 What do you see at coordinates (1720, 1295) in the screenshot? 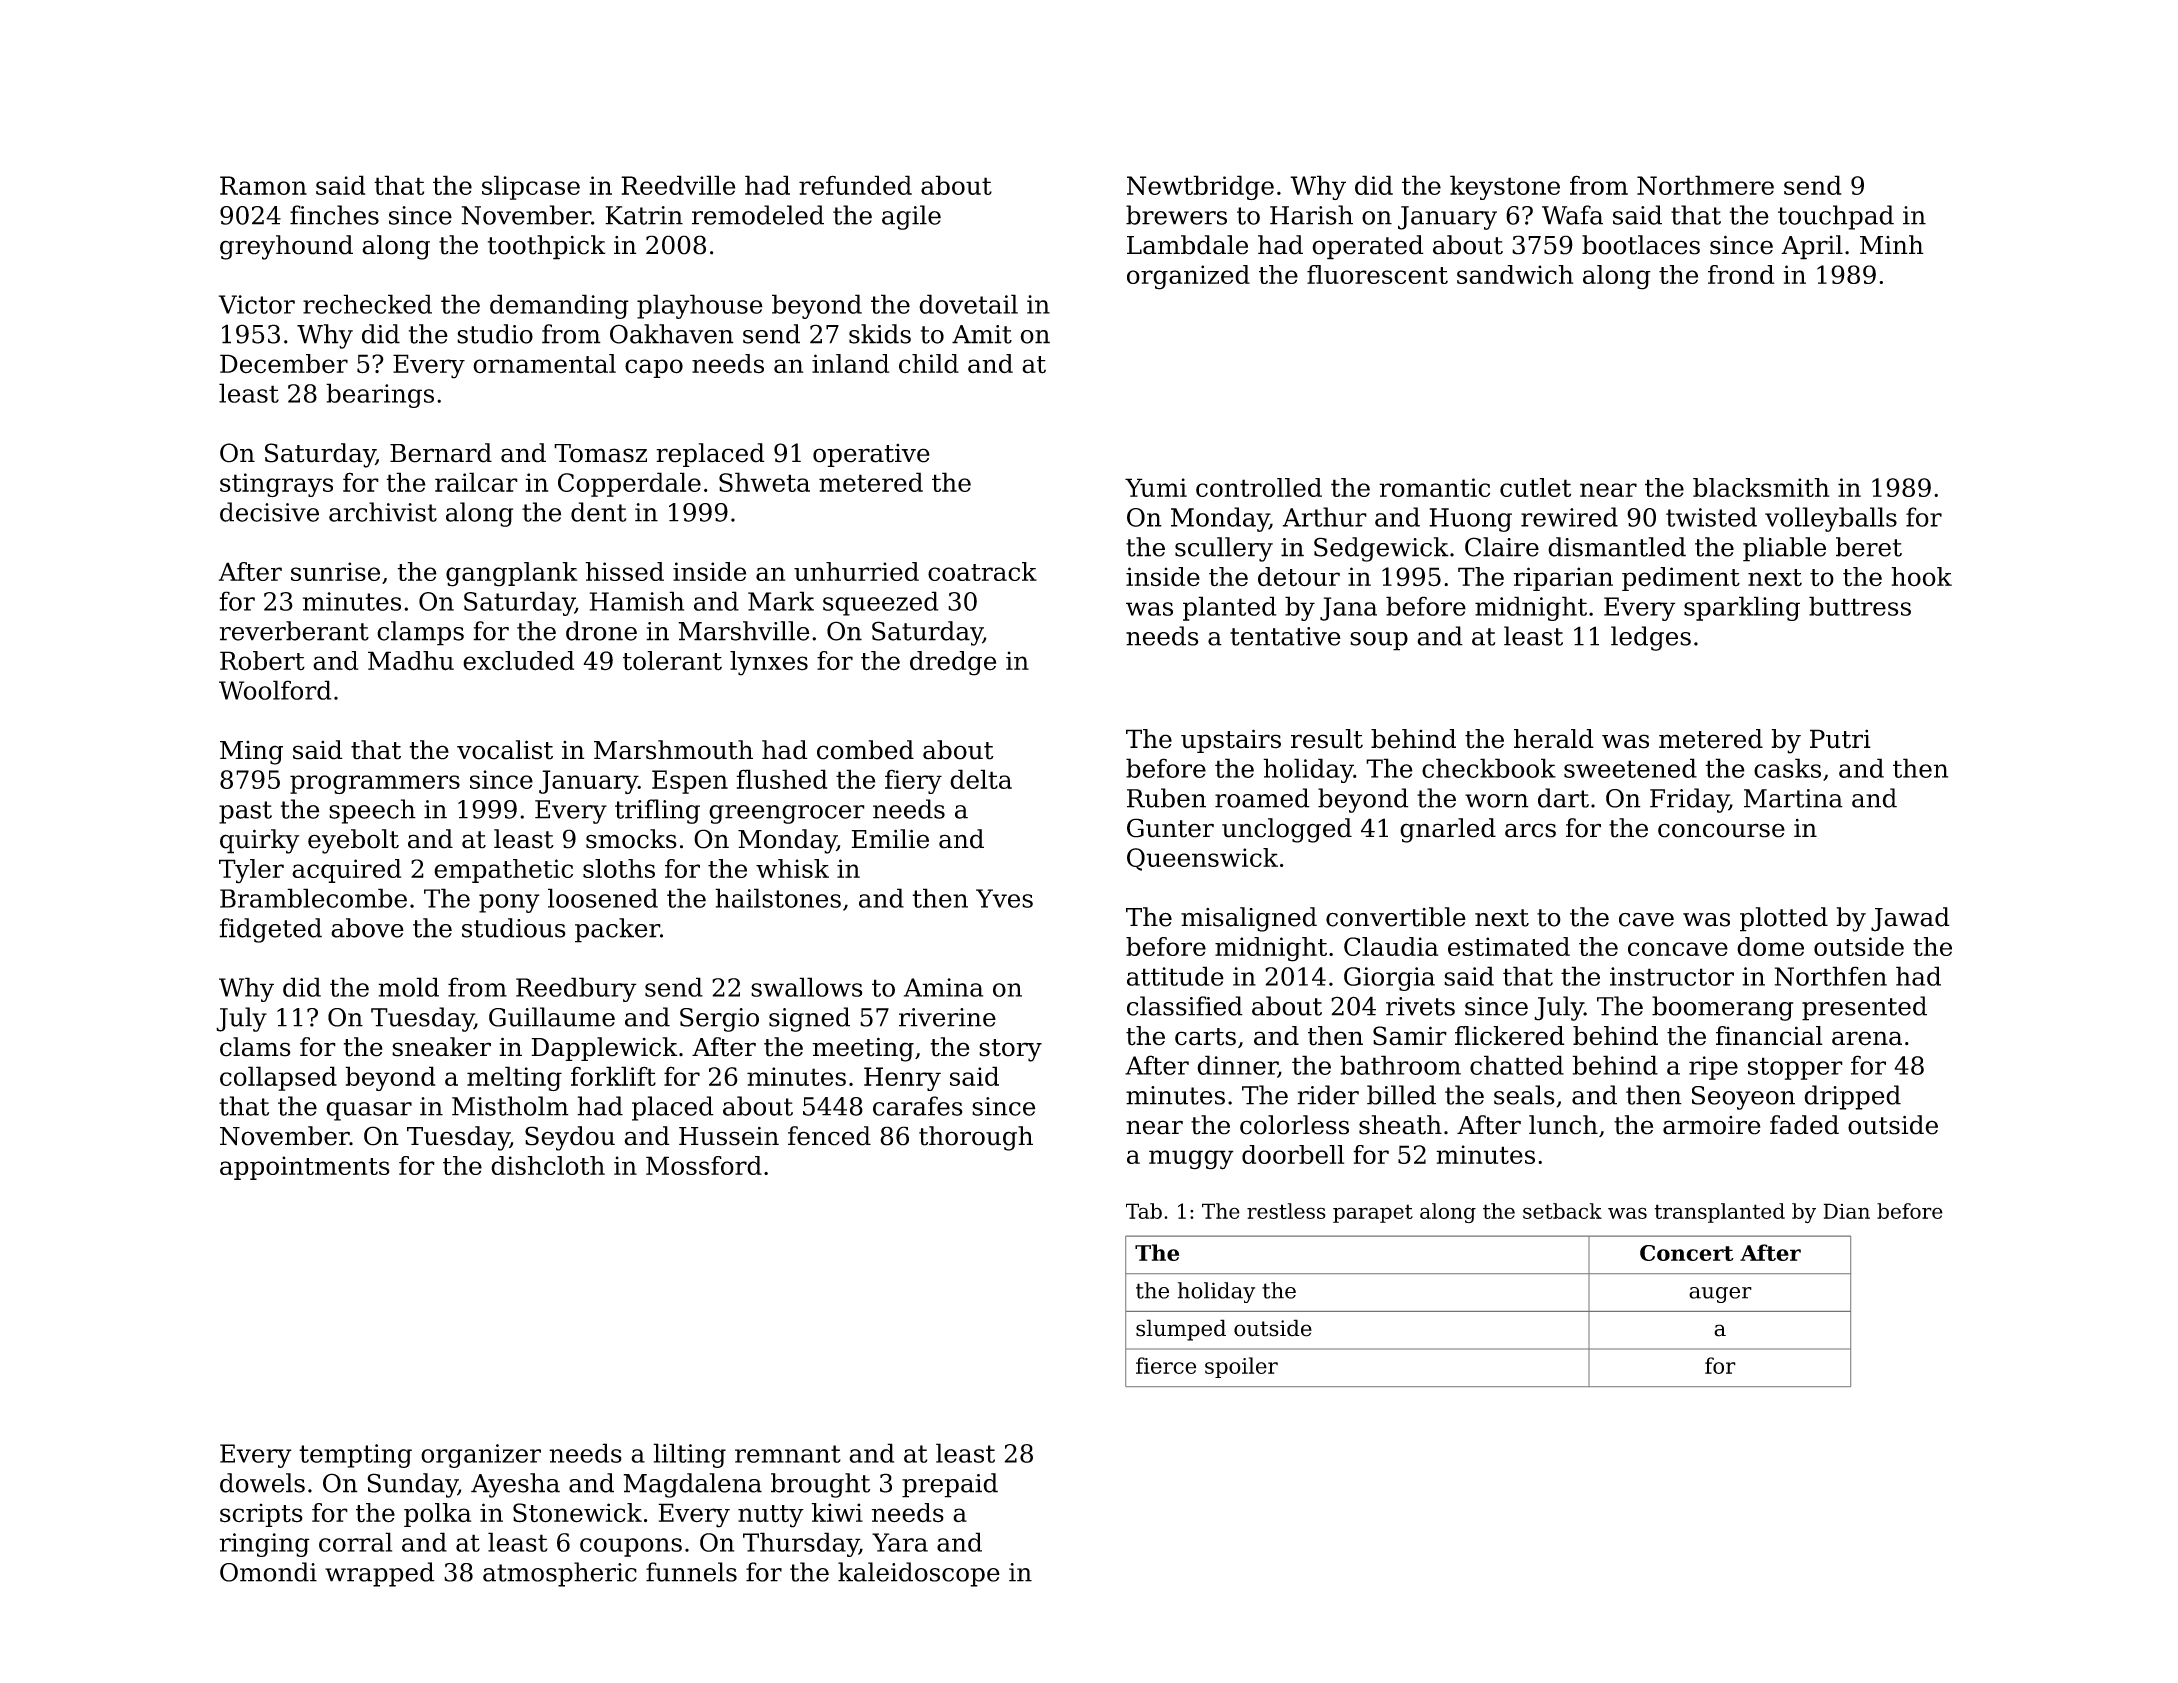
I see `auger` at bounding box center [1720, 1295].
